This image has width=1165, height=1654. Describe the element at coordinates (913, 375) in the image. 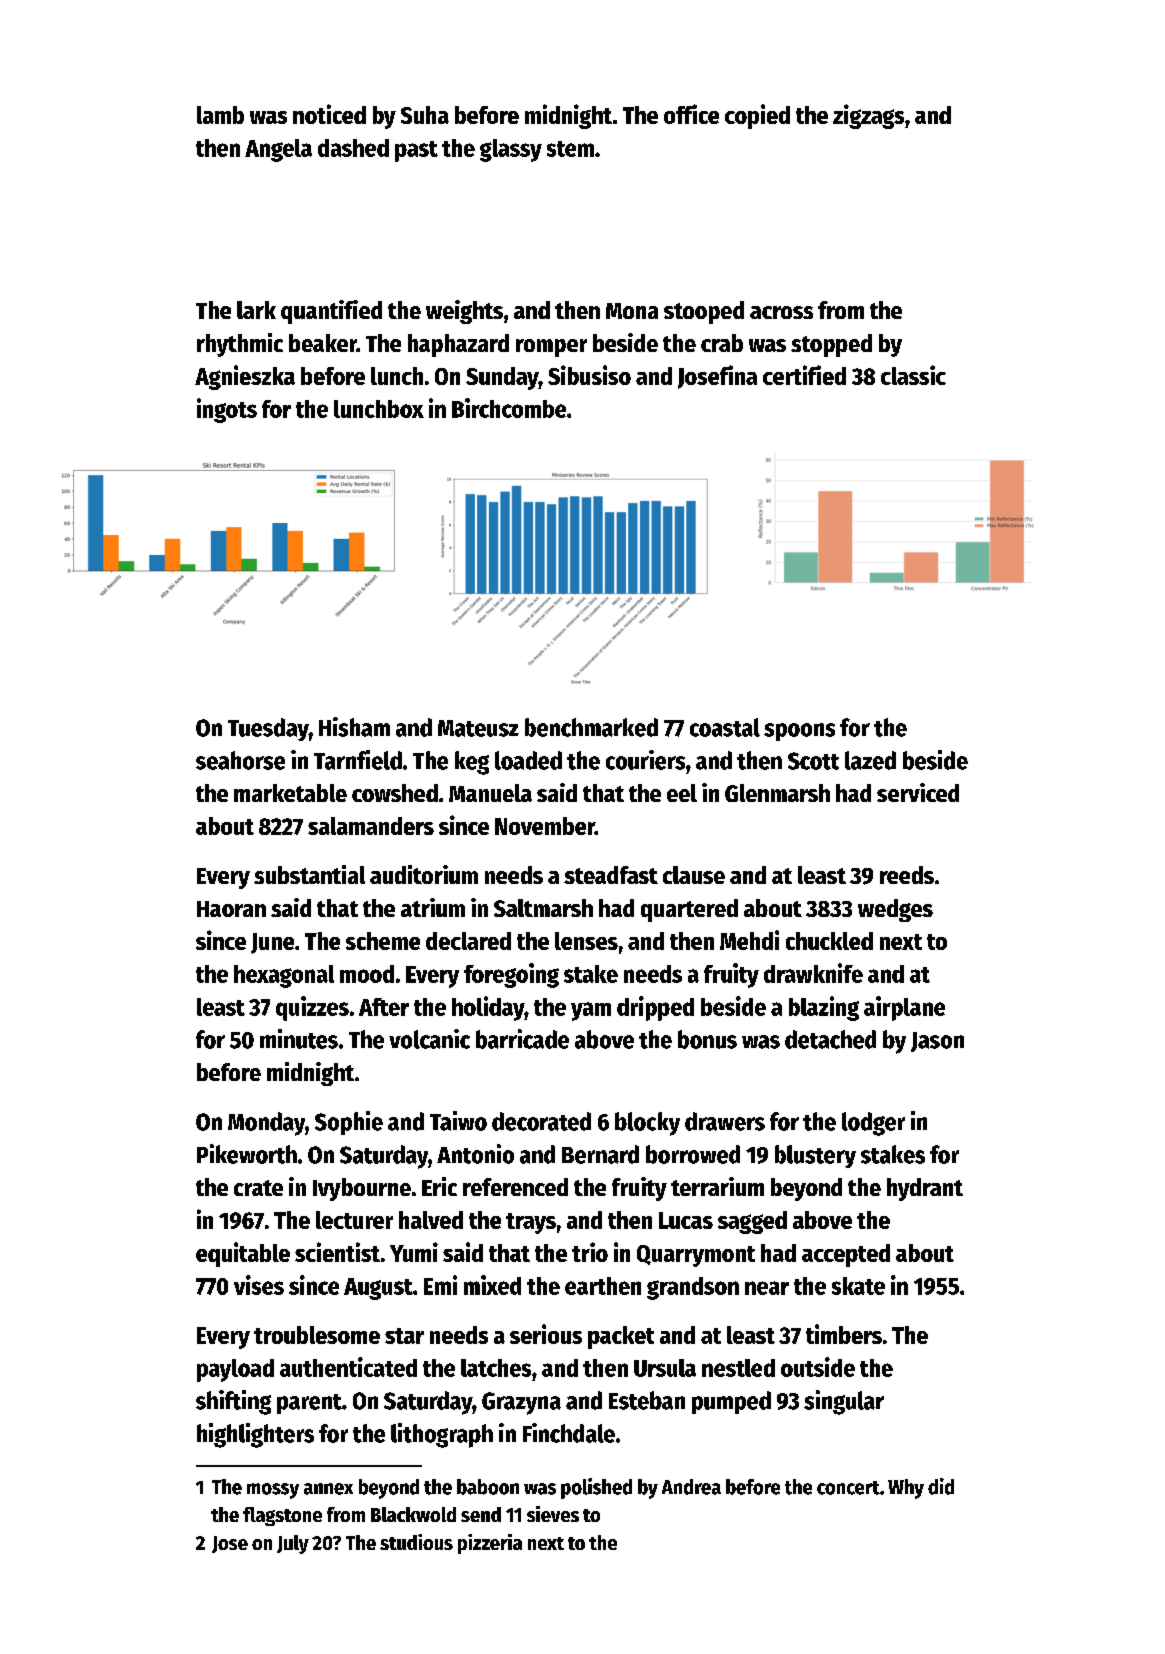

I see `classic` at that location.
